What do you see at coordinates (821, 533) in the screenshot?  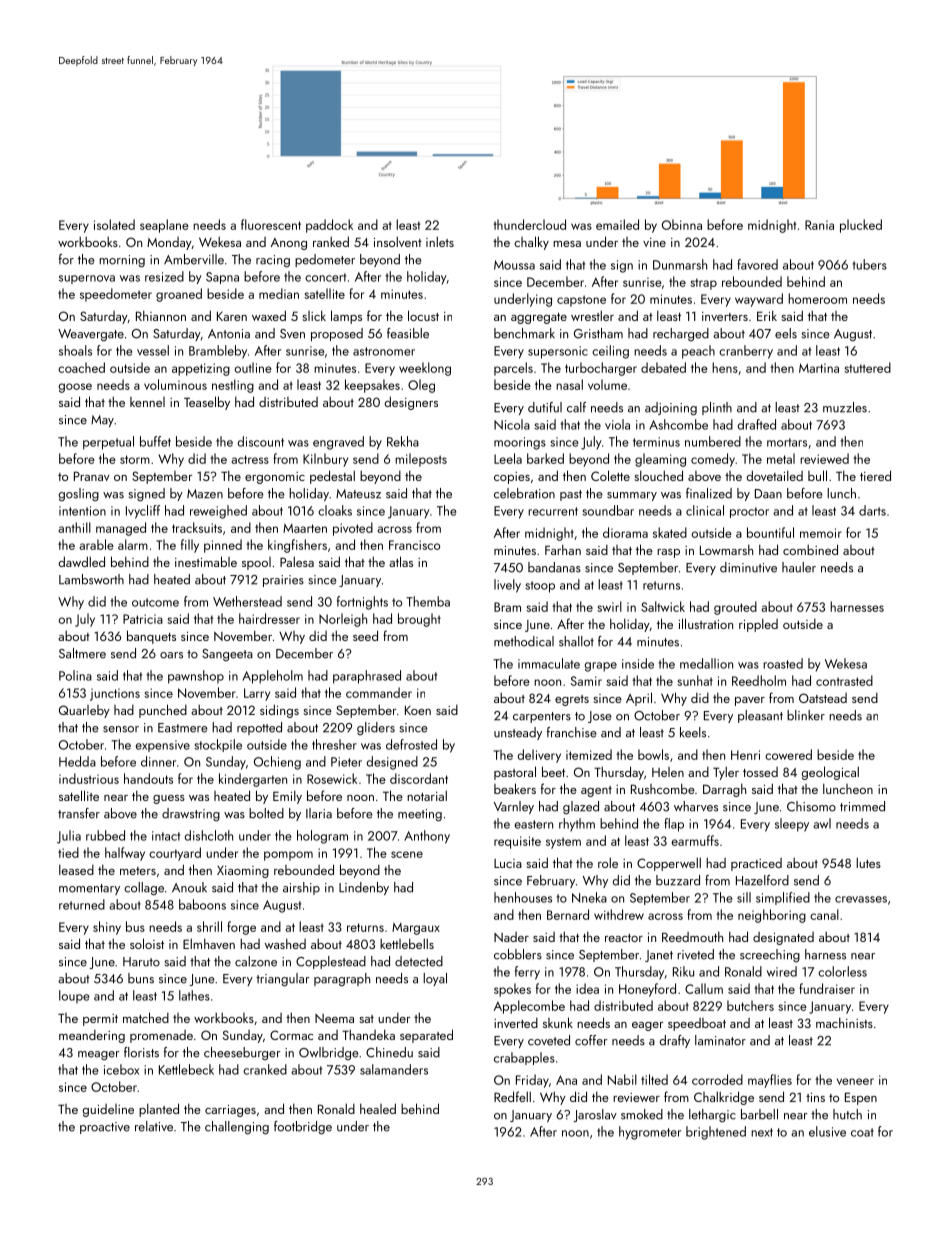 I see `memoir` at bounding box center [821, 533].
